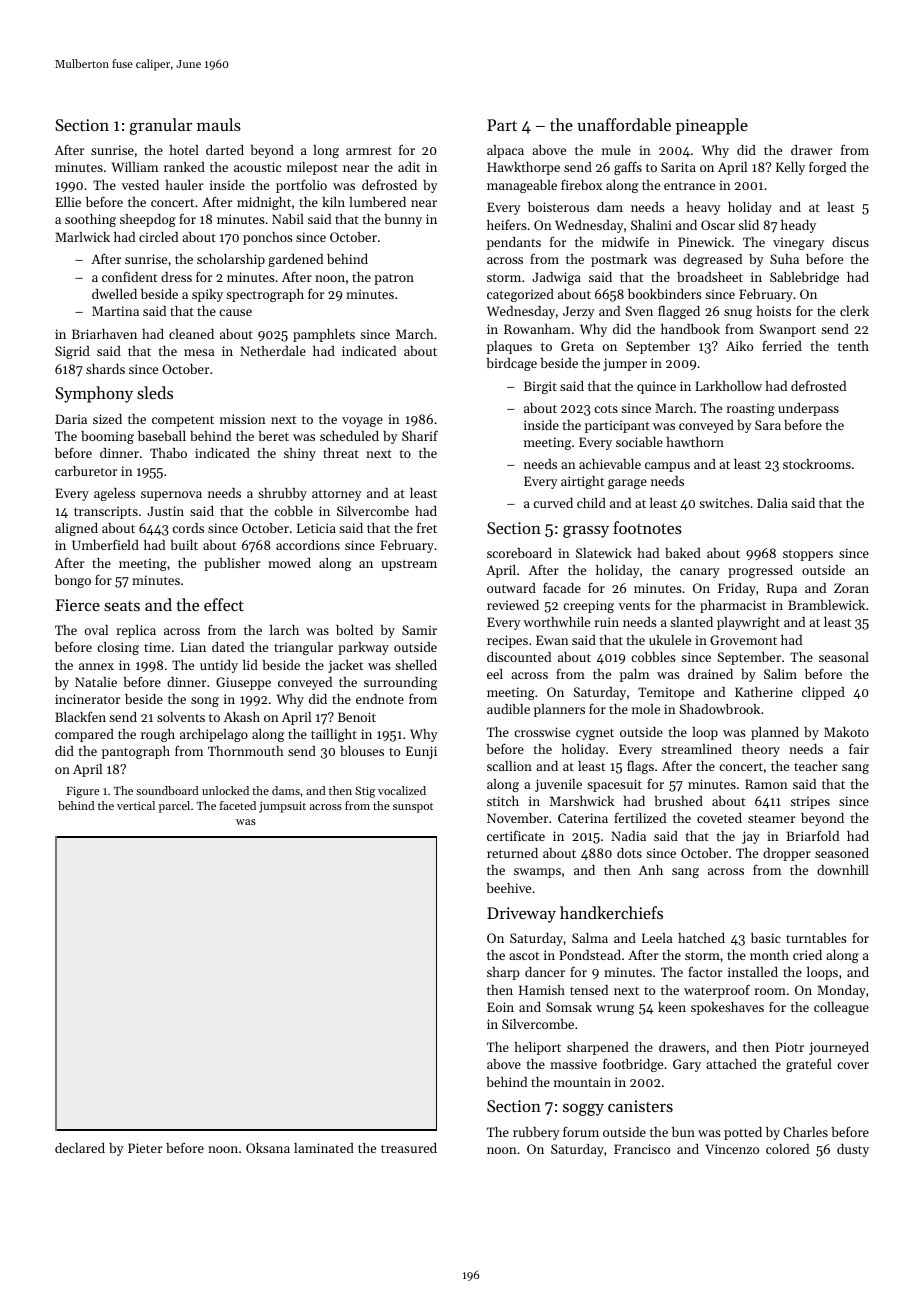 This screenshot has width=924, height=1314. What do you see at coordinates (805, 1132) in the screenshot?
I see `Charles` at bounding box center [805, 1132].
